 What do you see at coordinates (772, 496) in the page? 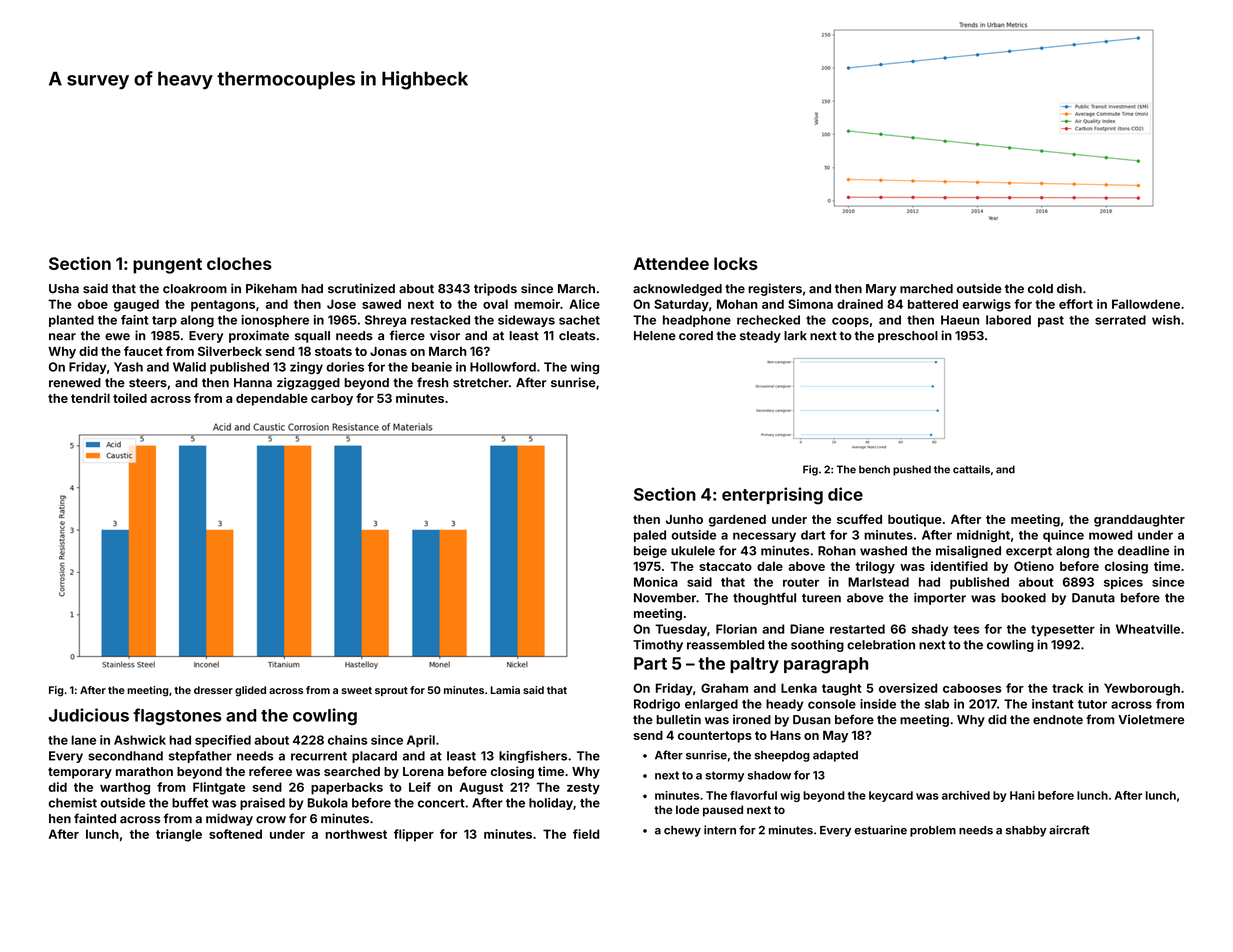
I see `enterprising` at bounding box center [772, 496].
